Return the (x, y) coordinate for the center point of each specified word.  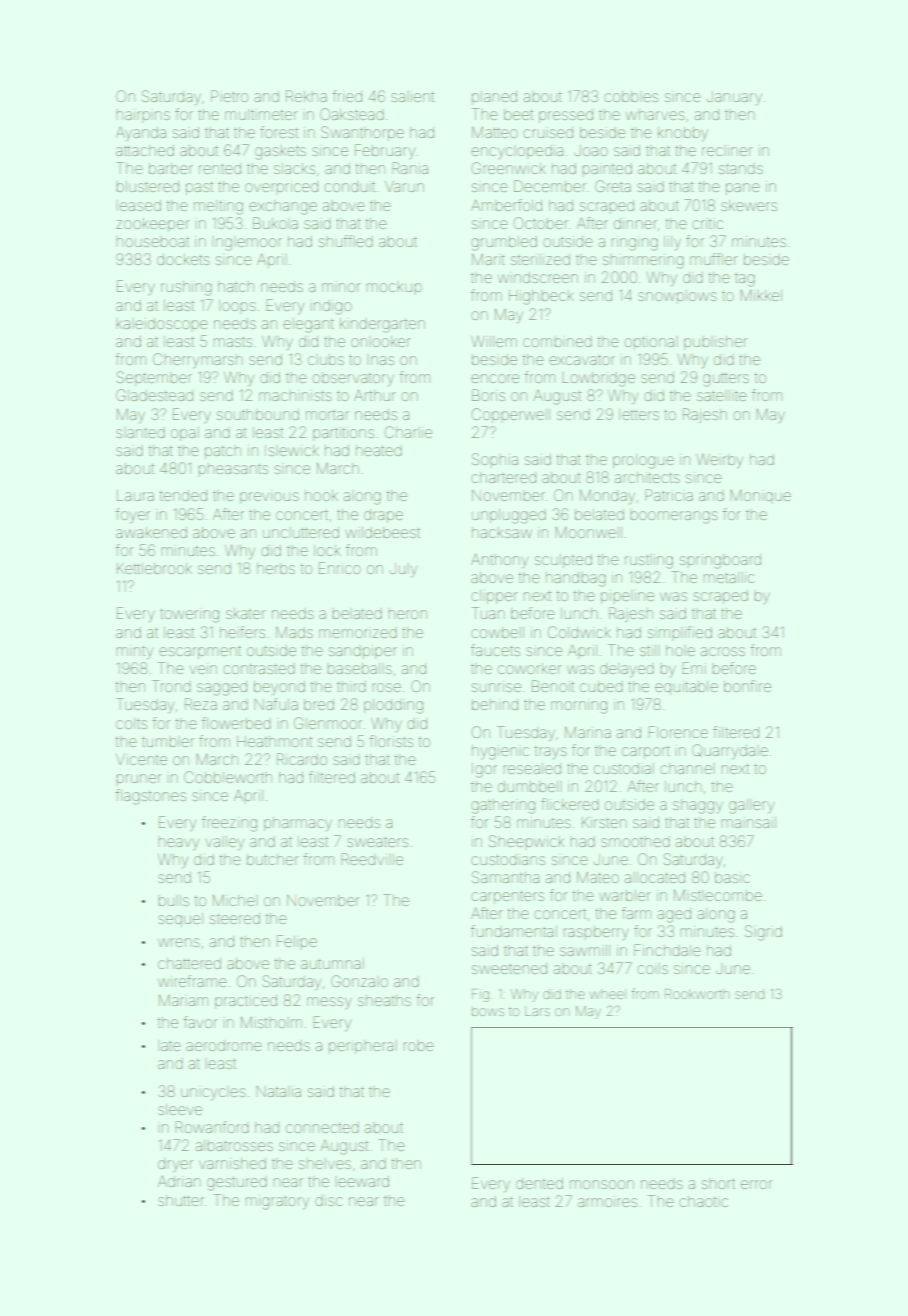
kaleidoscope (161, 323)
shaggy (698, 806)
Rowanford (212, 1127)
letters (639, 414)
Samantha (505, 877)
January (734, 98)
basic (732, 877)
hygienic (500, 752)
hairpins (143, 114)
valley (225, 843)
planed (494, 98)
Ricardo (302, 759)
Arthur (374, 395)
